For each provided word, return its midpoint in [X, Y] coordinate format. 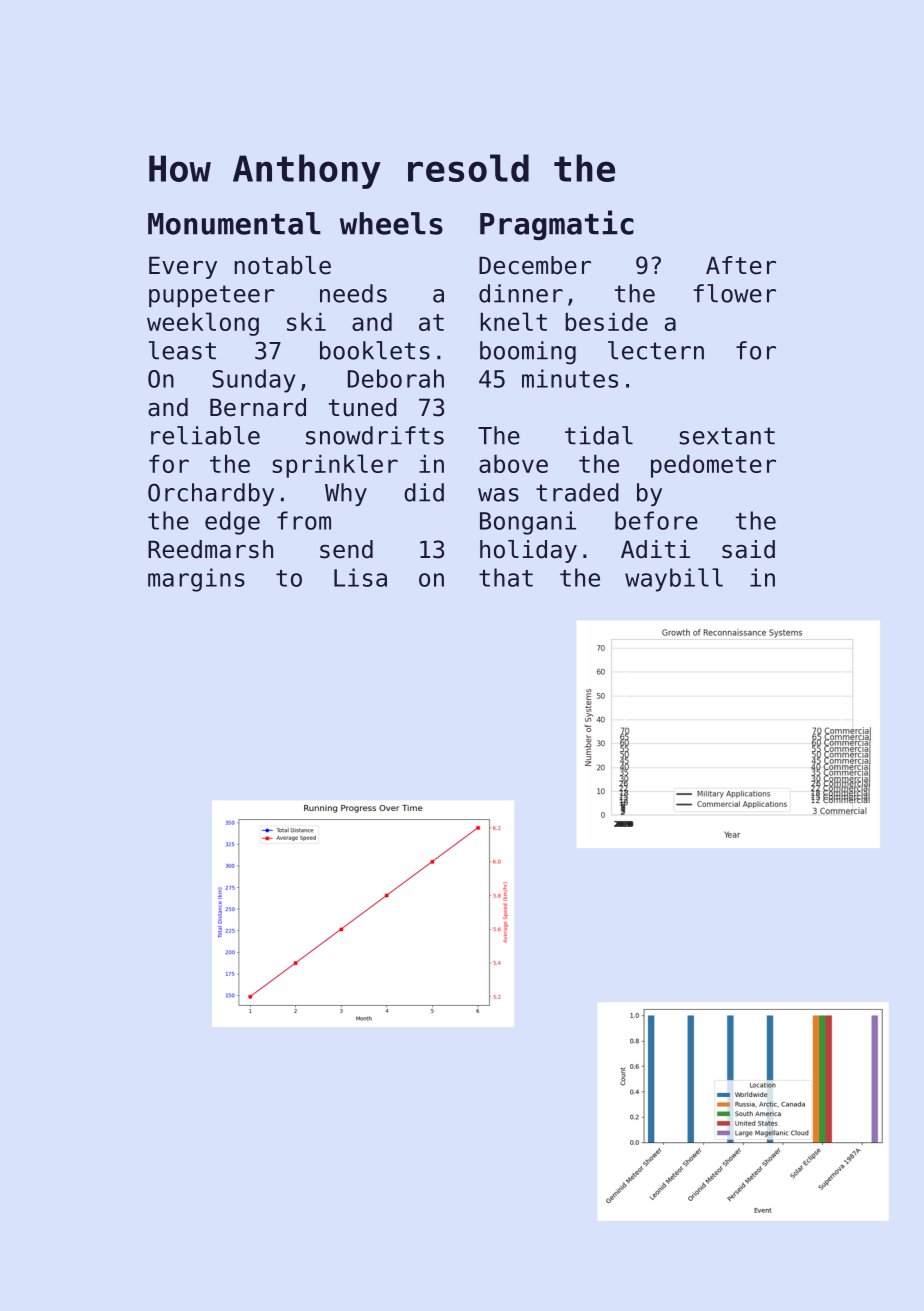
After [741, 265]
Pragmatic [557, 225]
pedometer [713, 466]
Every [183, 267]
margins [196, 580]
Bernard [258, 407]
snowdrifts [375, 435]
